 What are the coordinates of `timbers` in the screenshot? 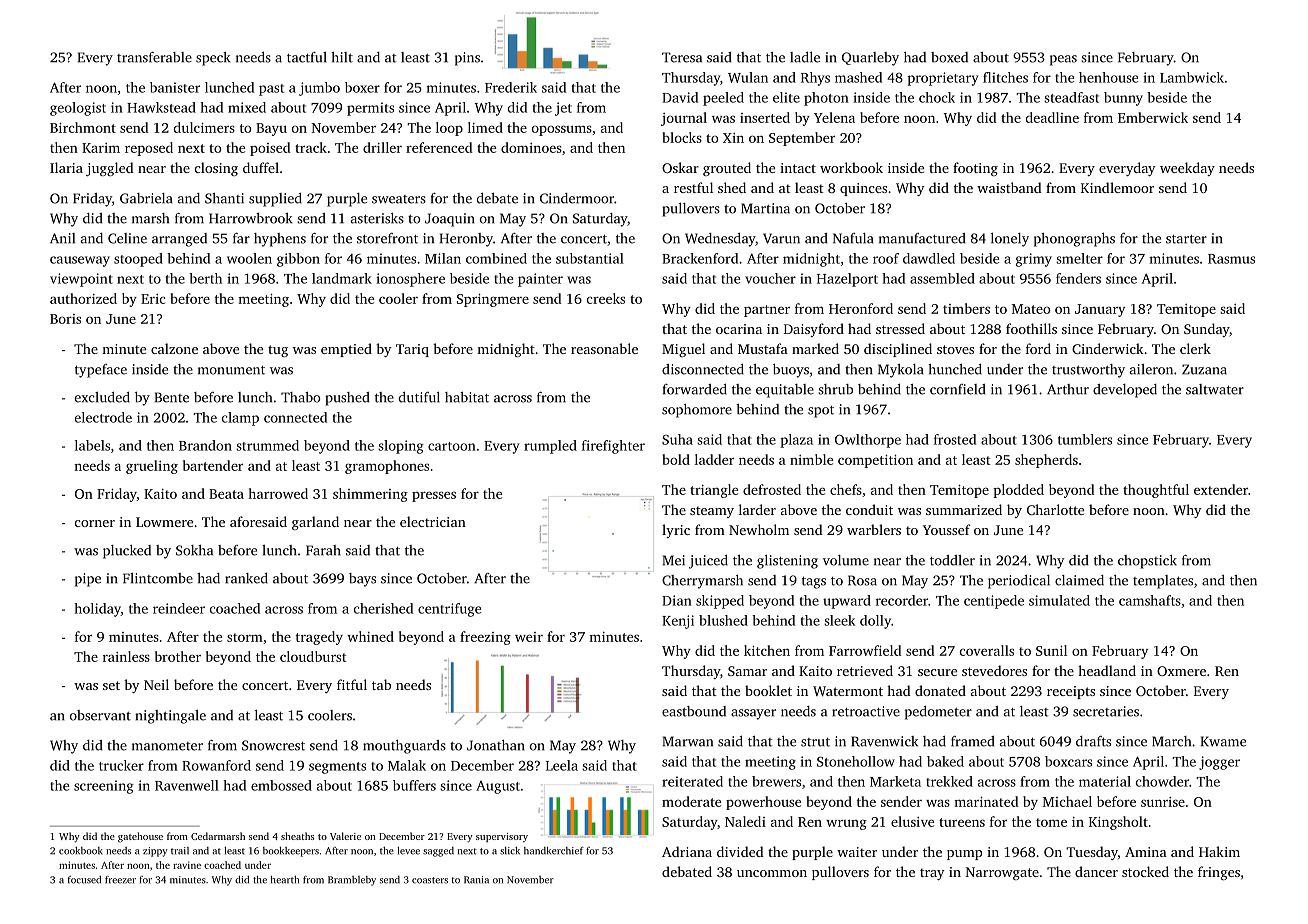 It's located at (966, 308).
